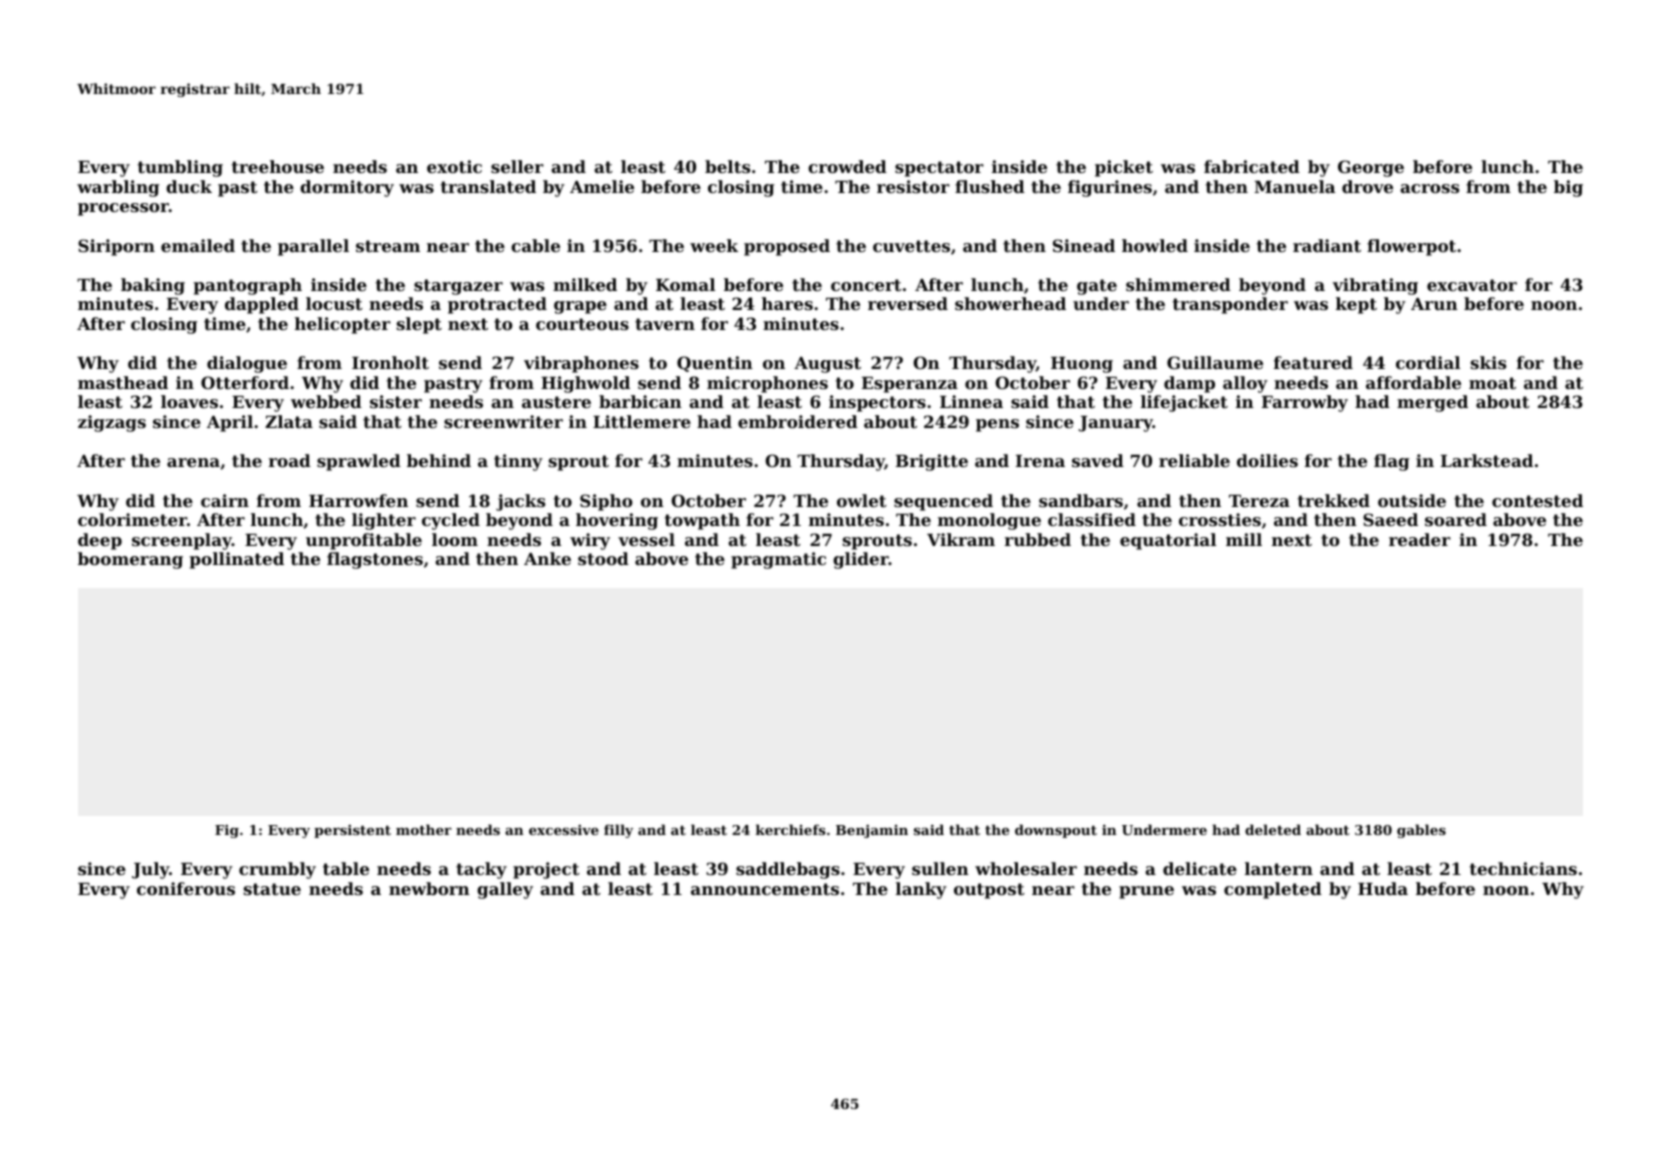 This screenshot has width=1661, height=1174. Describe the element at coordinates (1472, 285) in the screenshot. I see `excavator` at that location.
